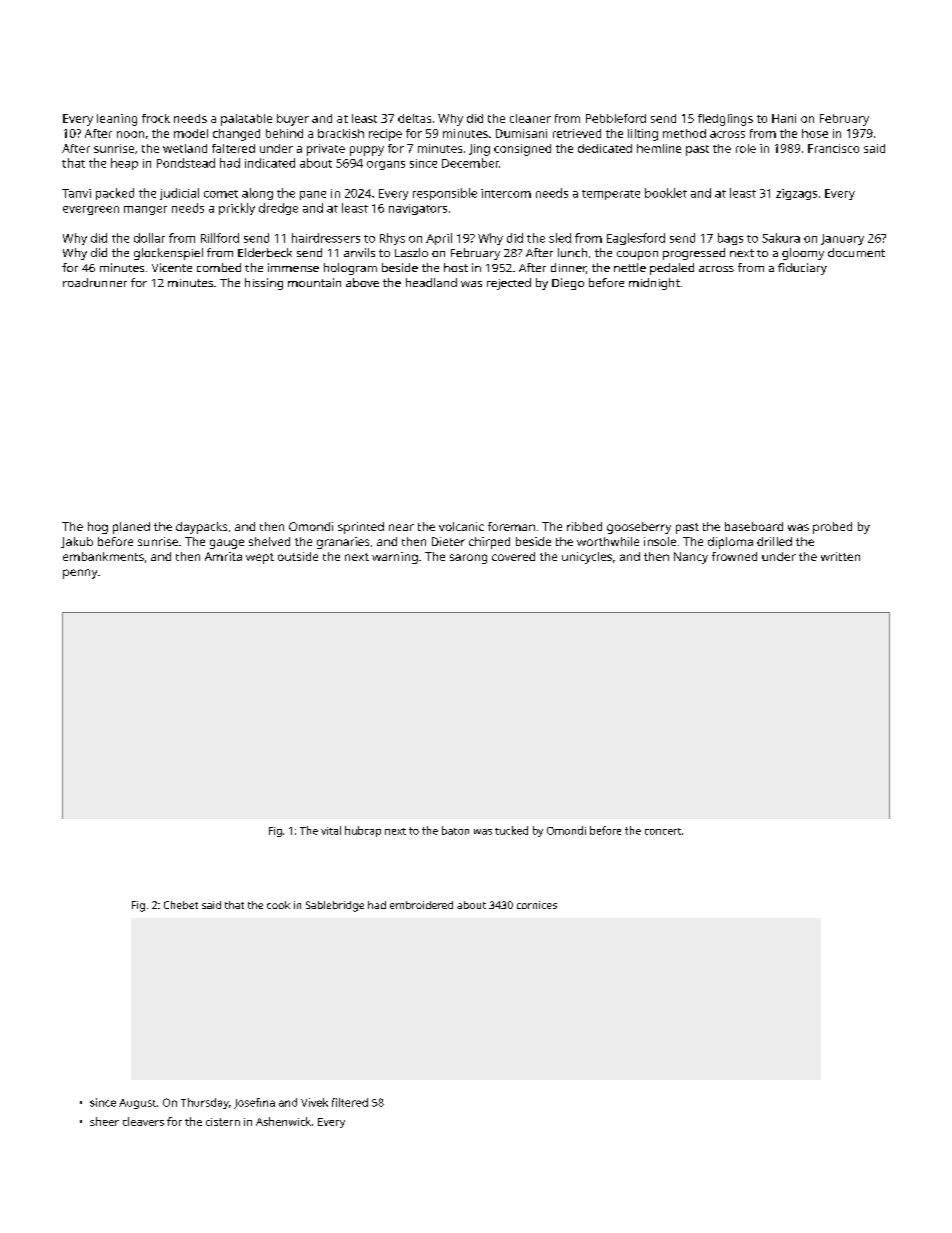 Image resolution: width=952 pixels, height=1233 pixels. Describe the element at coordinates (663, 831) in the screenshot. I see `concert` at that location.
